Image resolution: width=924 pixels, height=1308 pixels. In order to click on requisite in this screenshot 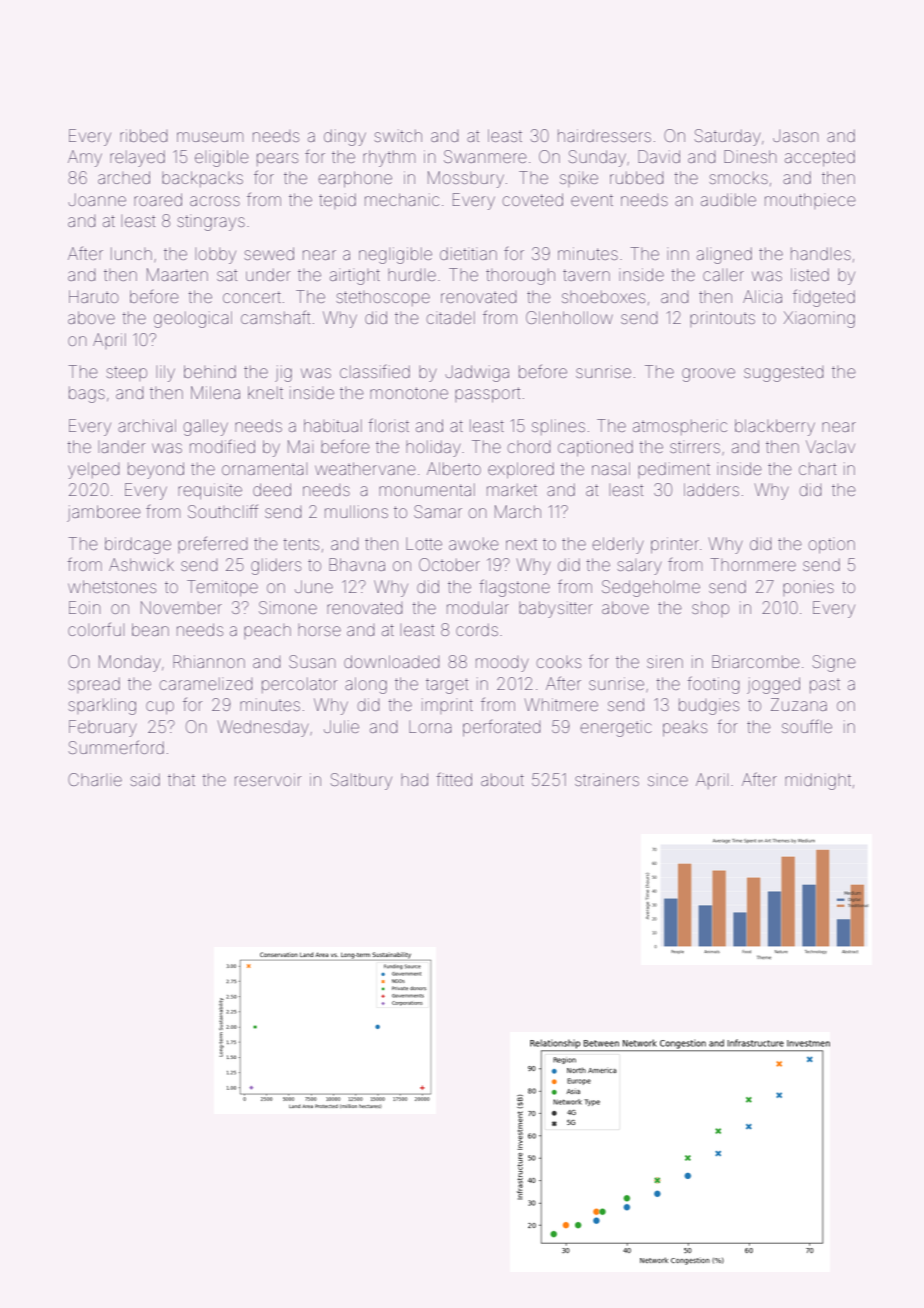, I will do `click(210, 491)`.
